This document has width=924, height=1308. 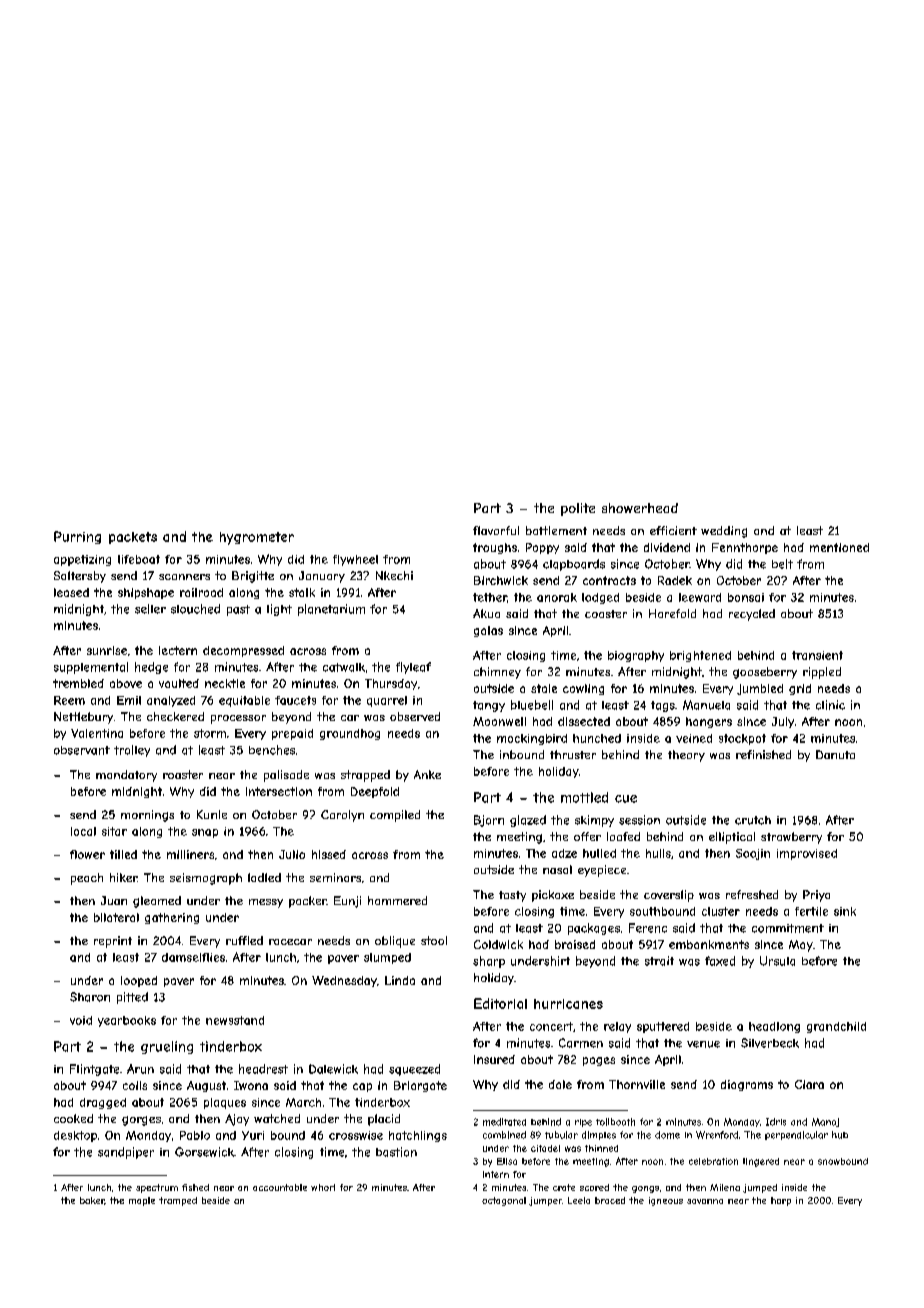 I want to click on Arun, so click(x=140, y=1069).
